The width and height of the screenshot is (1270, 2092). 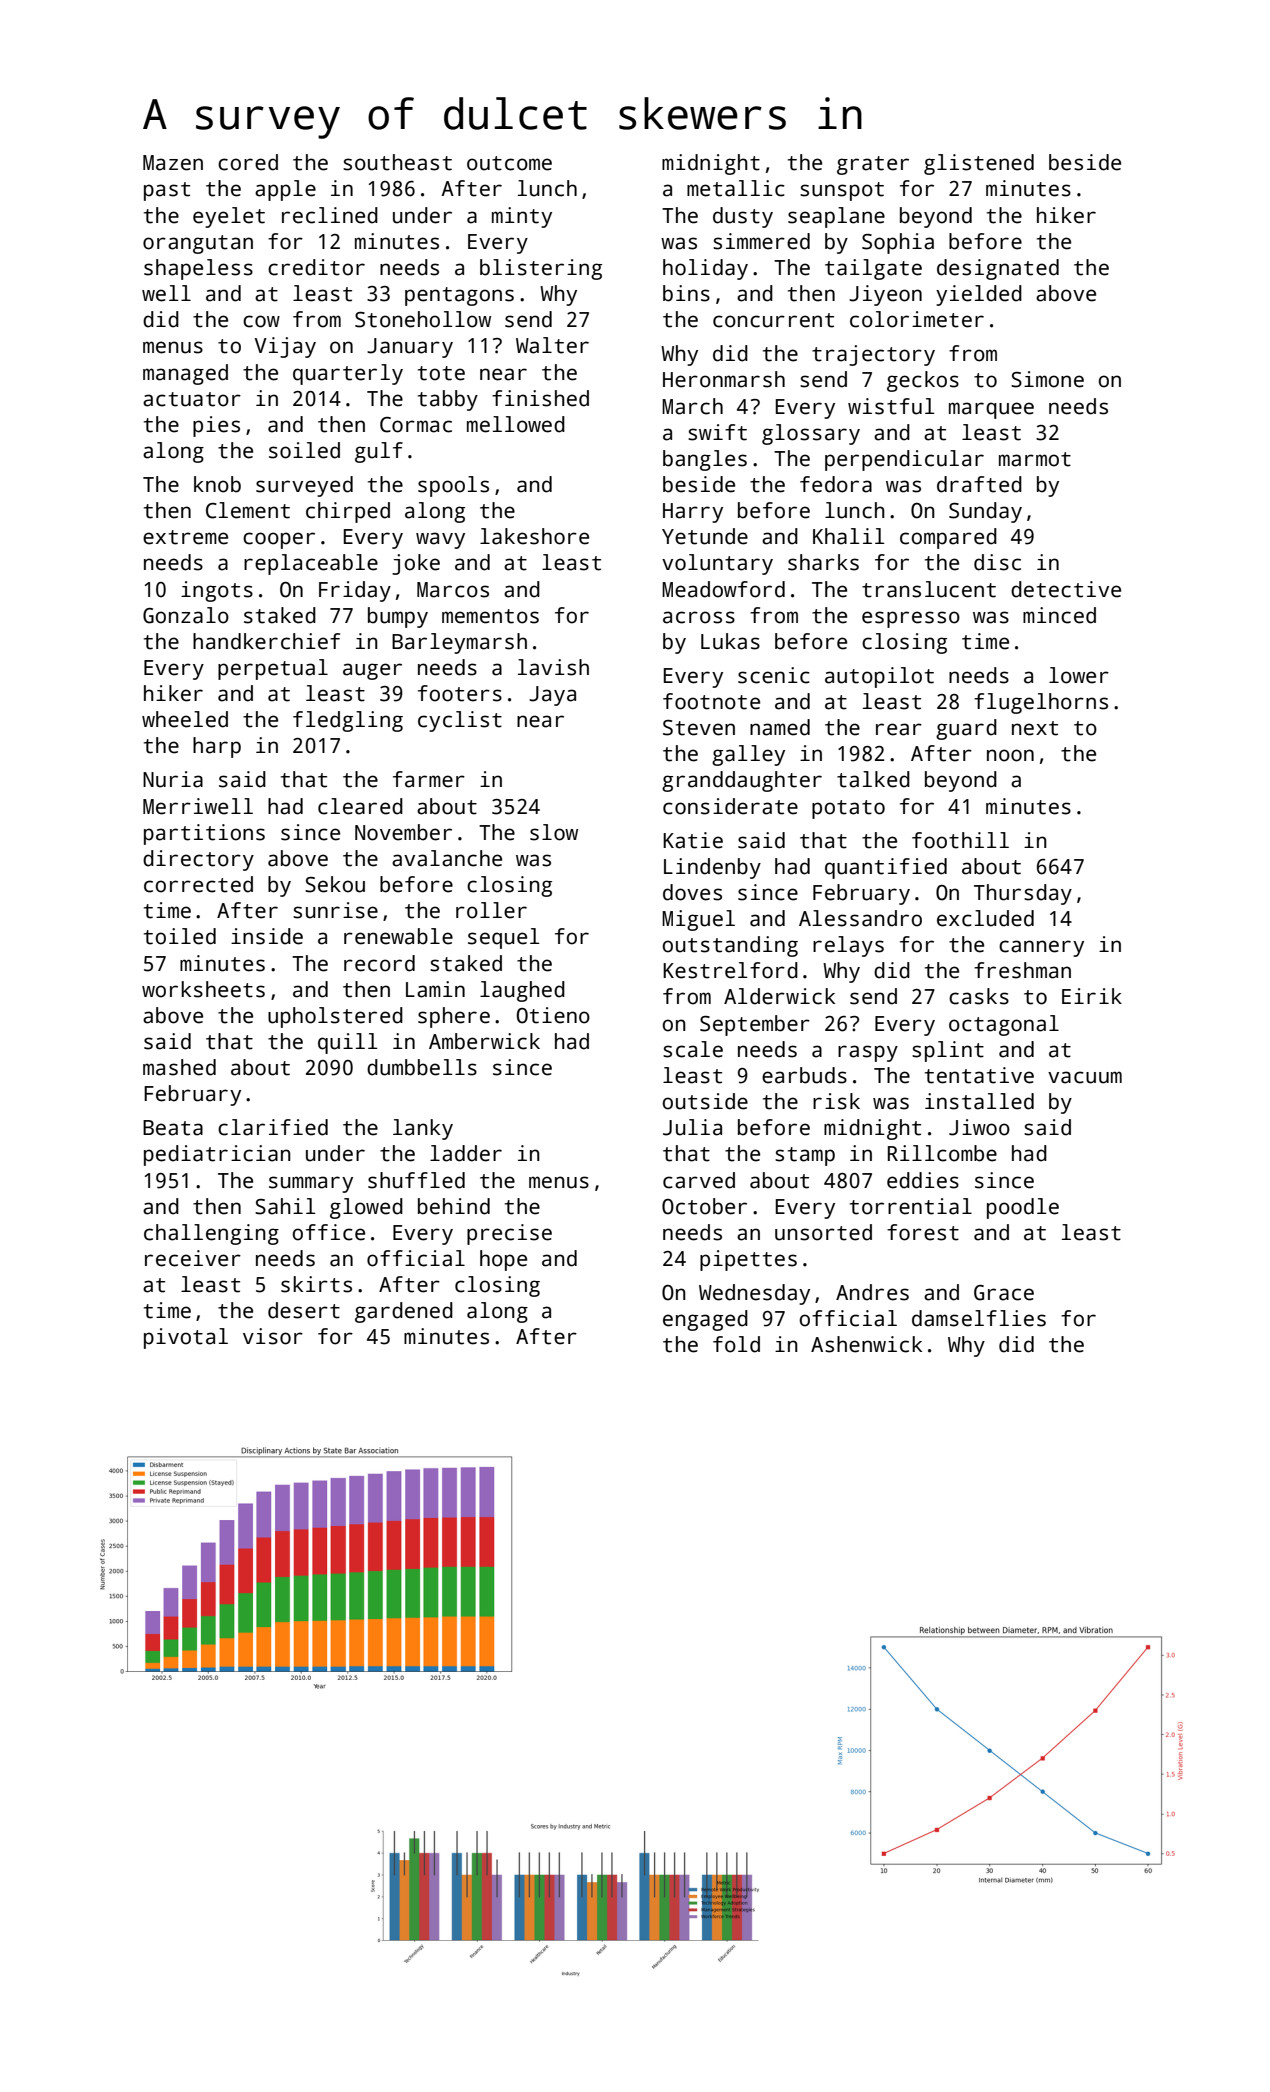 What do you see at coordinates (328, 1232) in the screenshot?
I see `office` at bounding box center [328, 1232].
